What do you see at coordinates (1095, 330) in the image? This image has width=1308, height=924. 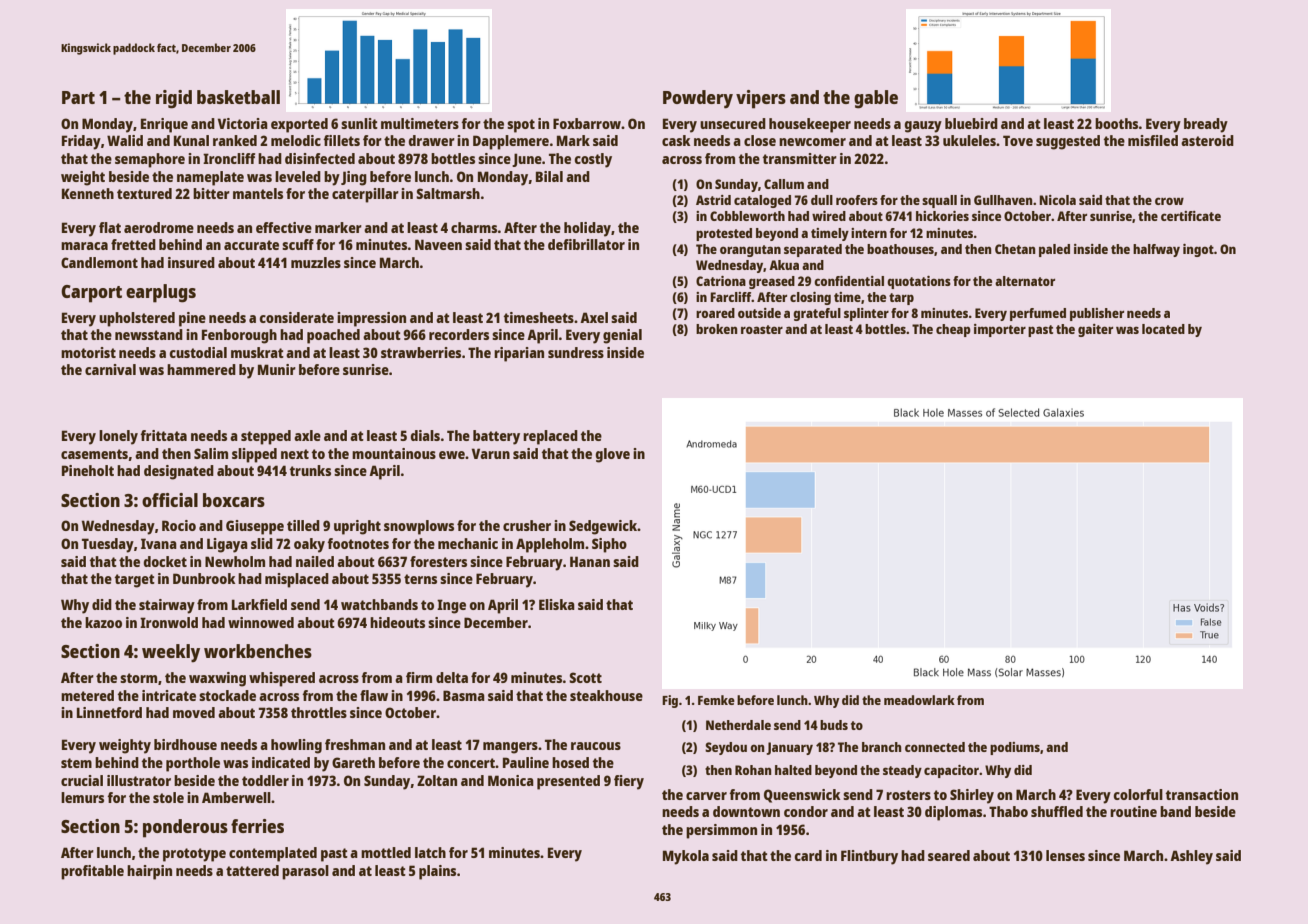 I see `gaiter` at bounding box center [1095, 330].
